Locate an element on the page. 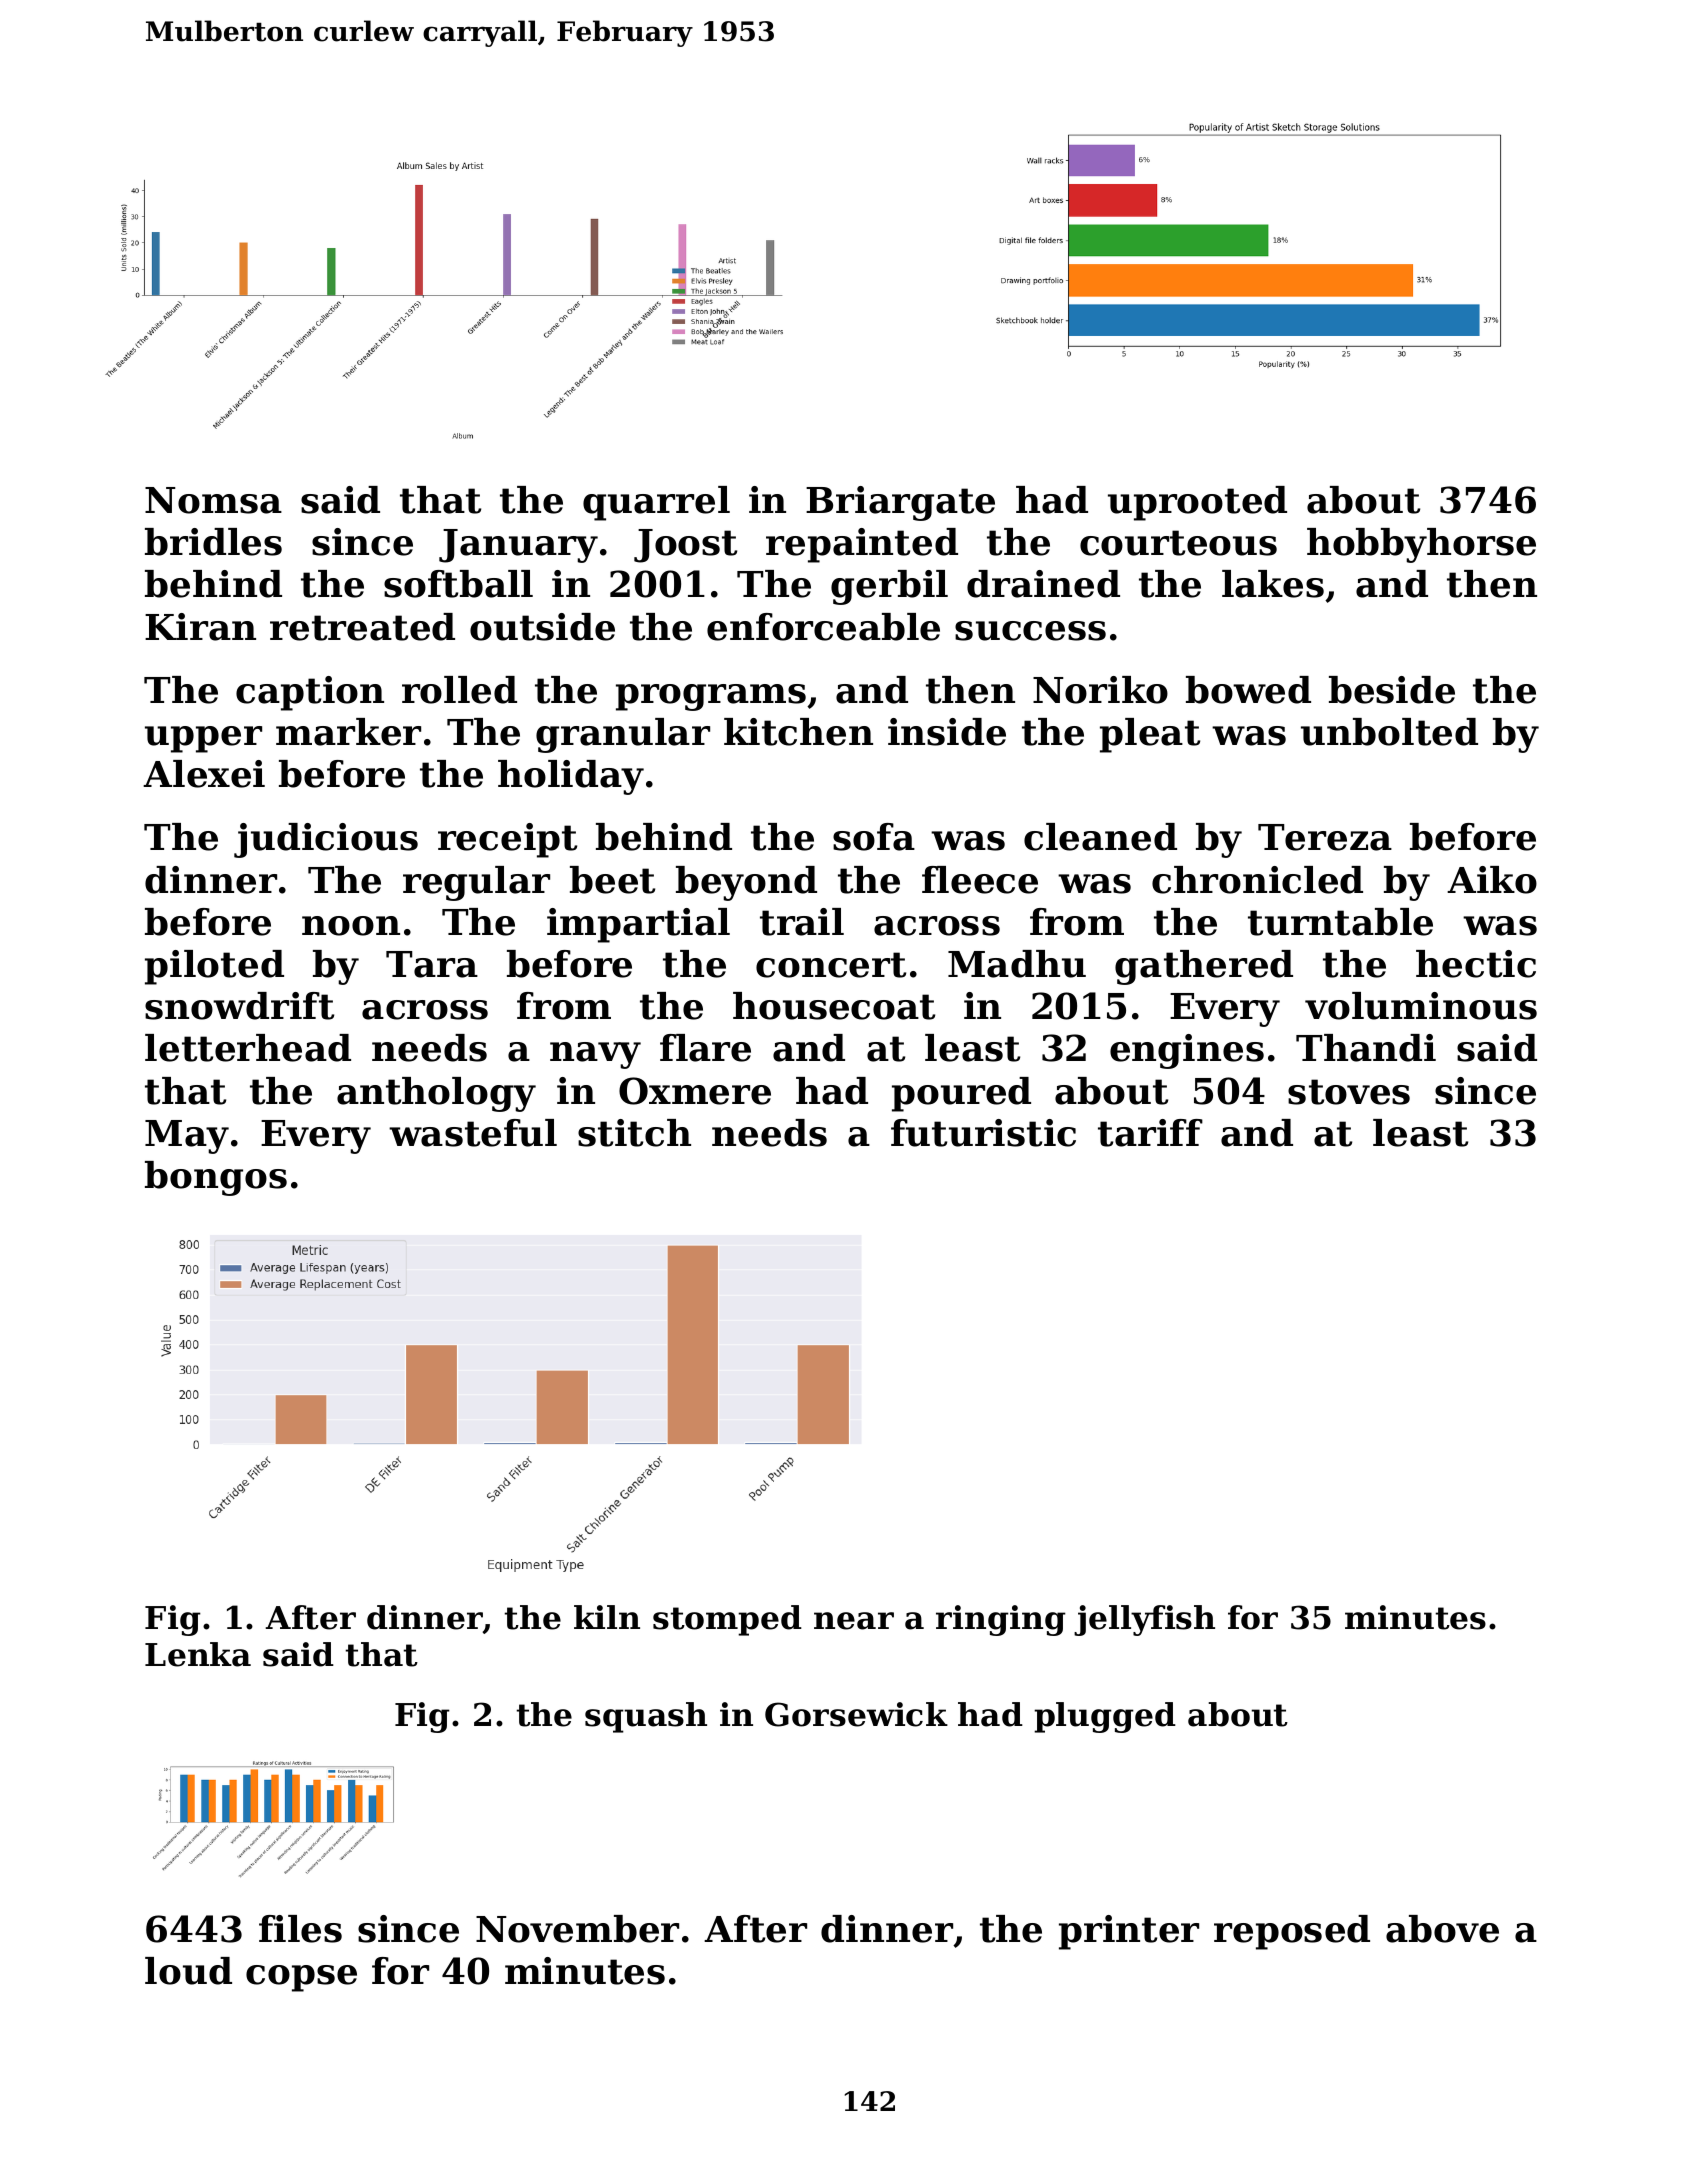  near is located at coordinates (854, 1621).
